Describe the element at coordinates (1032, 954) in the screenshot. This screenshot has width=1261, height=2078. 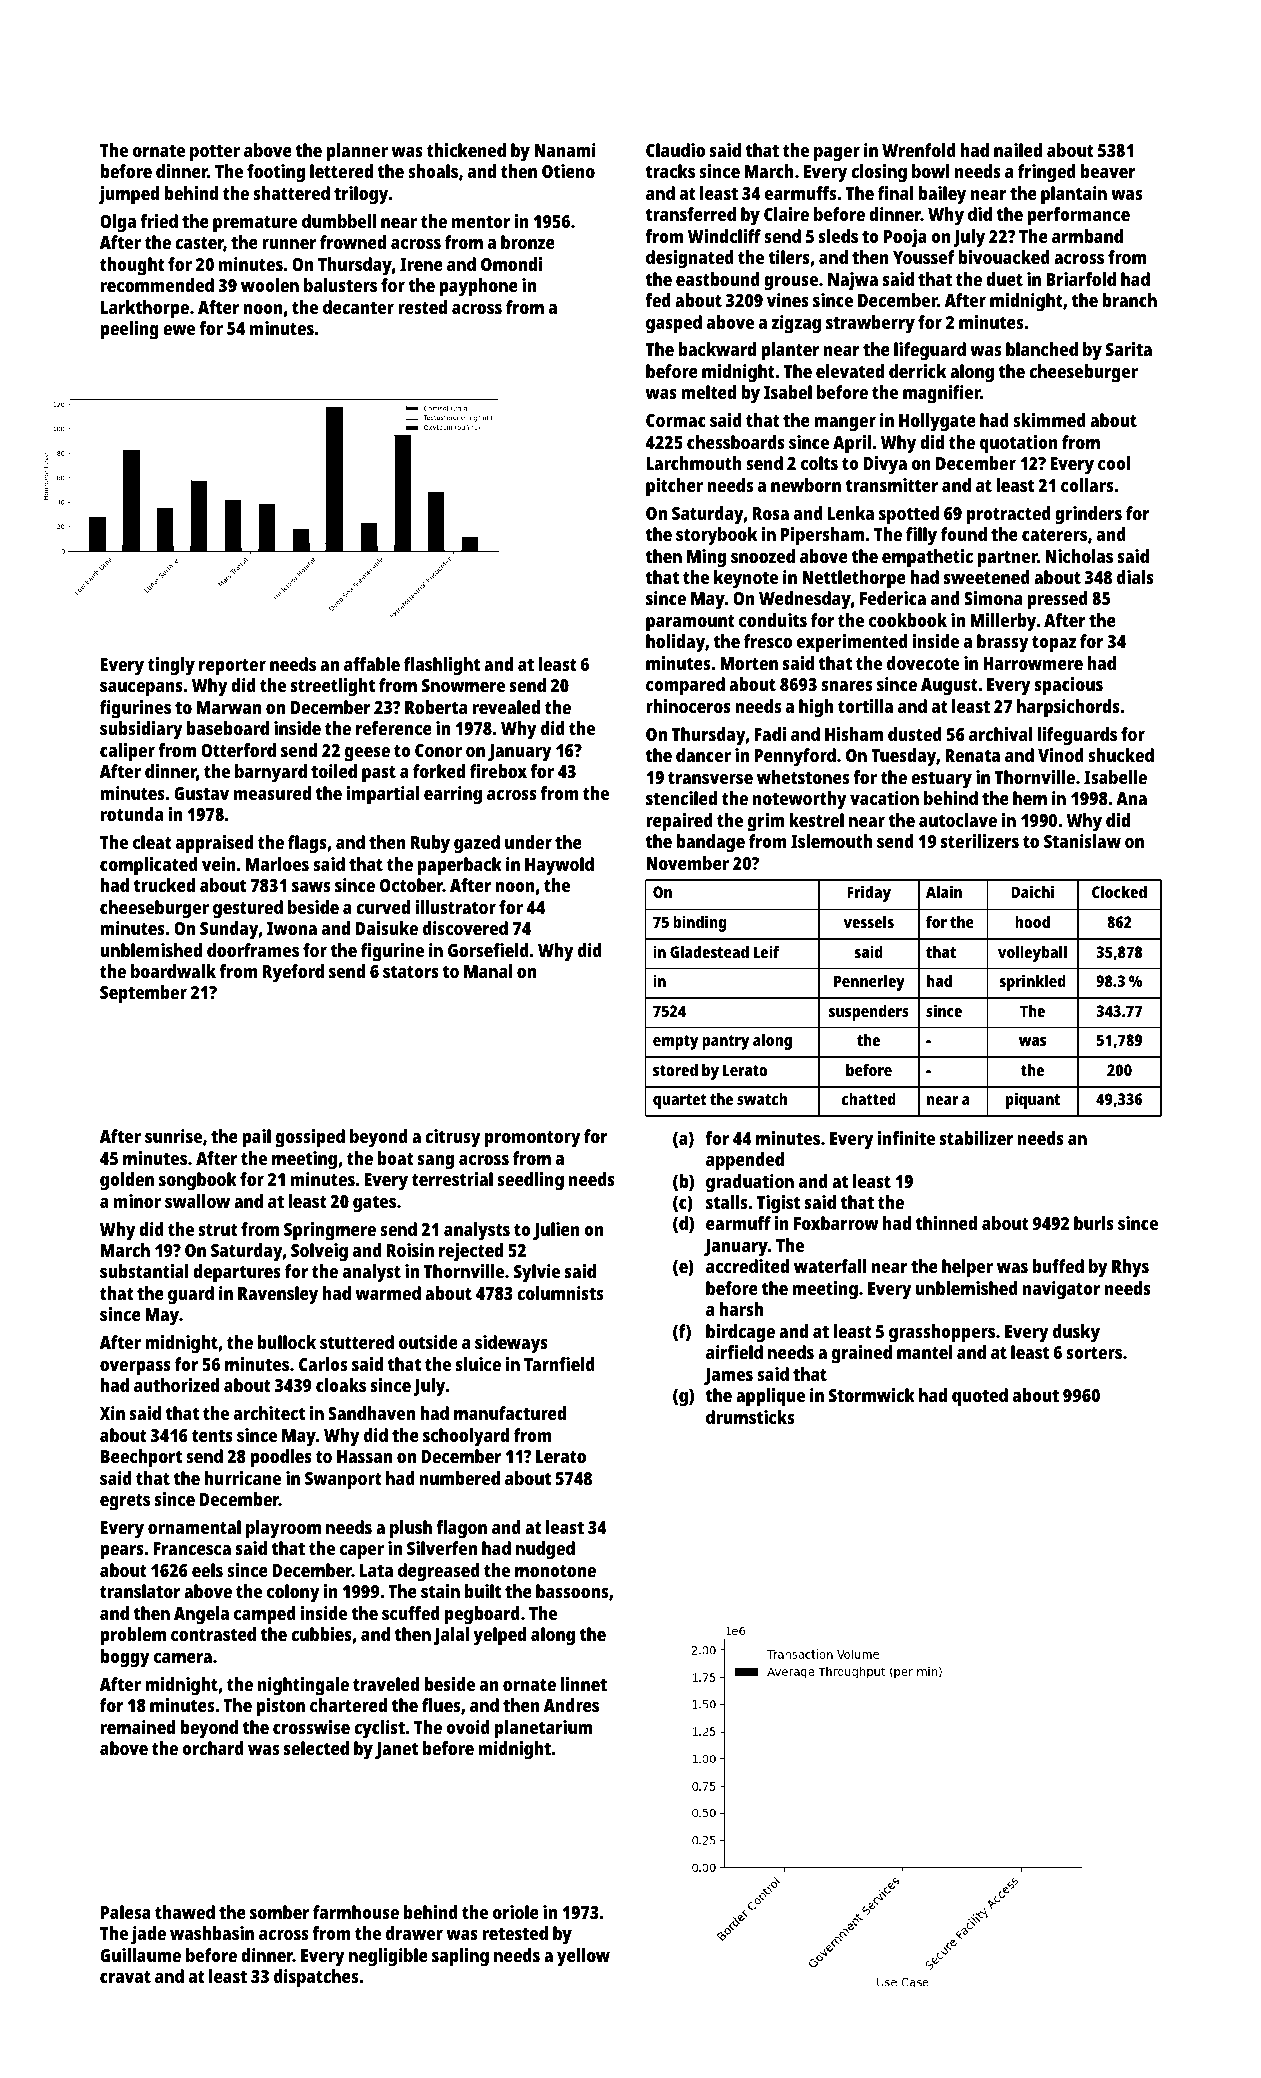
I see `volleyball` at that location.
